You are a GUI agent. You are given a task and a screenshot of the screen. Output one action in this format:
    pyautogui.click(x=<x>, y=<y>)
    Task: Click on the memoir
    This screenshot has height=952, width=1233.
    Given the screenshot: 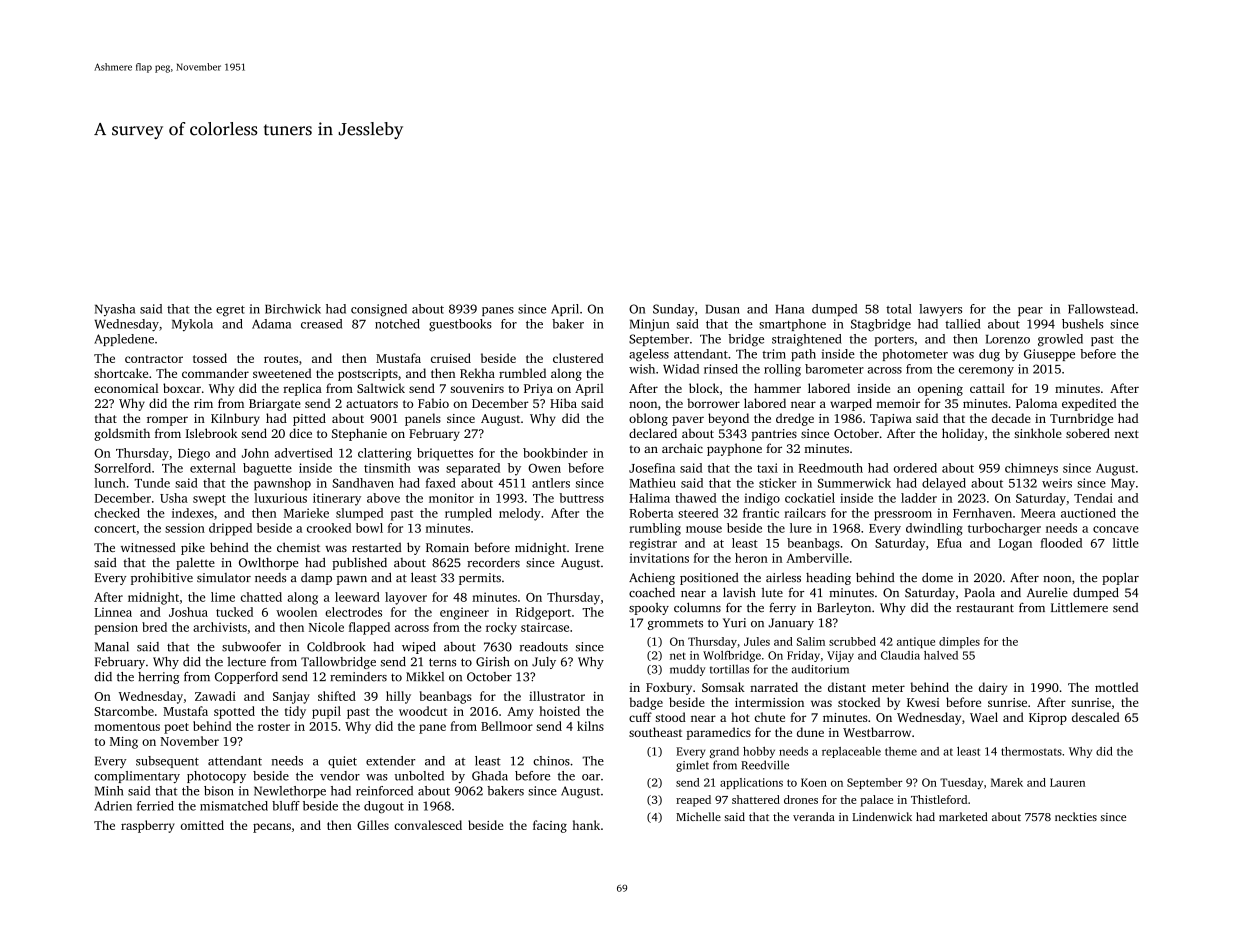 What is the action you would take?
    pyautogui.click(x=898, y=403)
